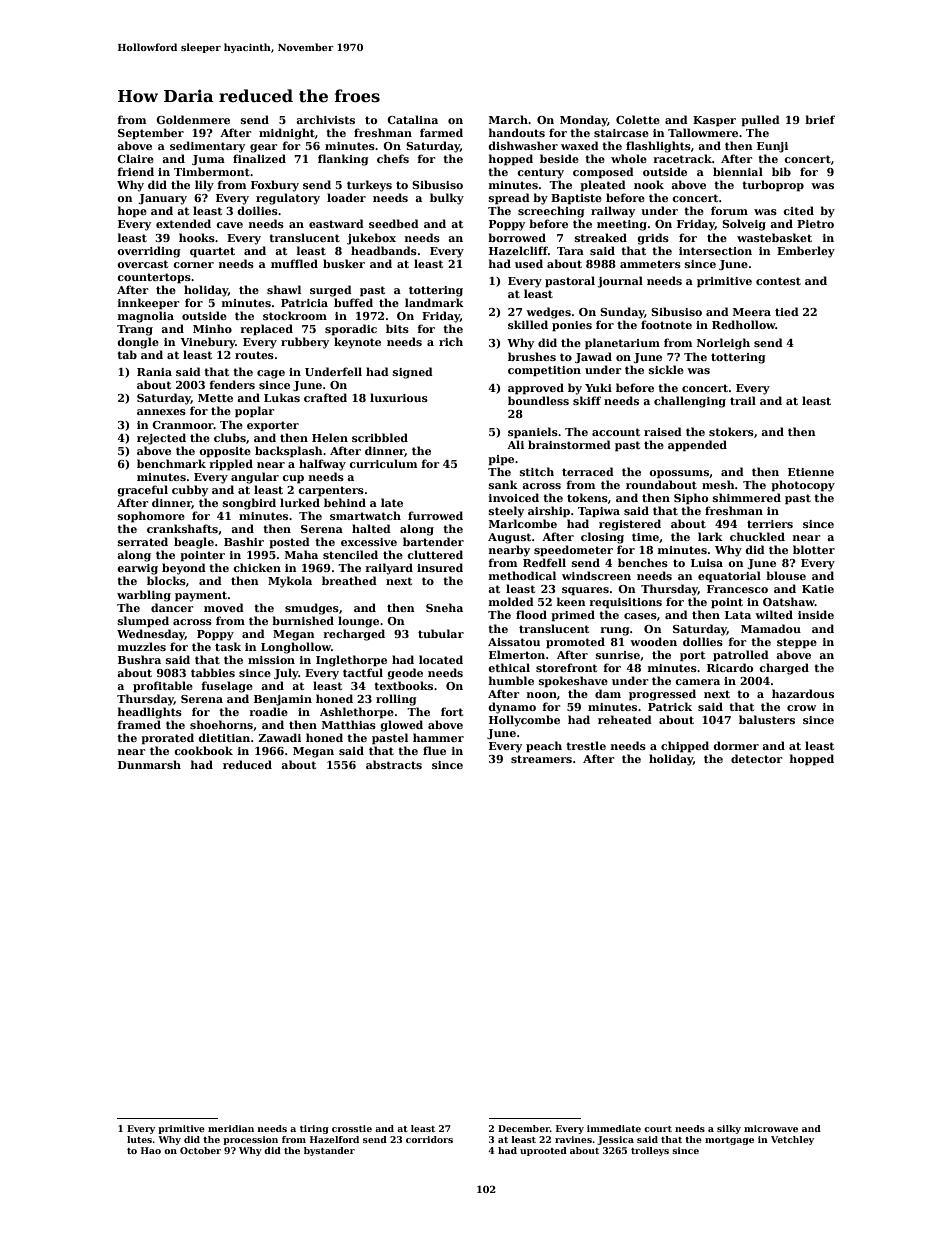 This screenshot has width=952, height=1233. Describe the element at coordinates (399, 397) in the screenshot. I see `luxurious` at that location.
